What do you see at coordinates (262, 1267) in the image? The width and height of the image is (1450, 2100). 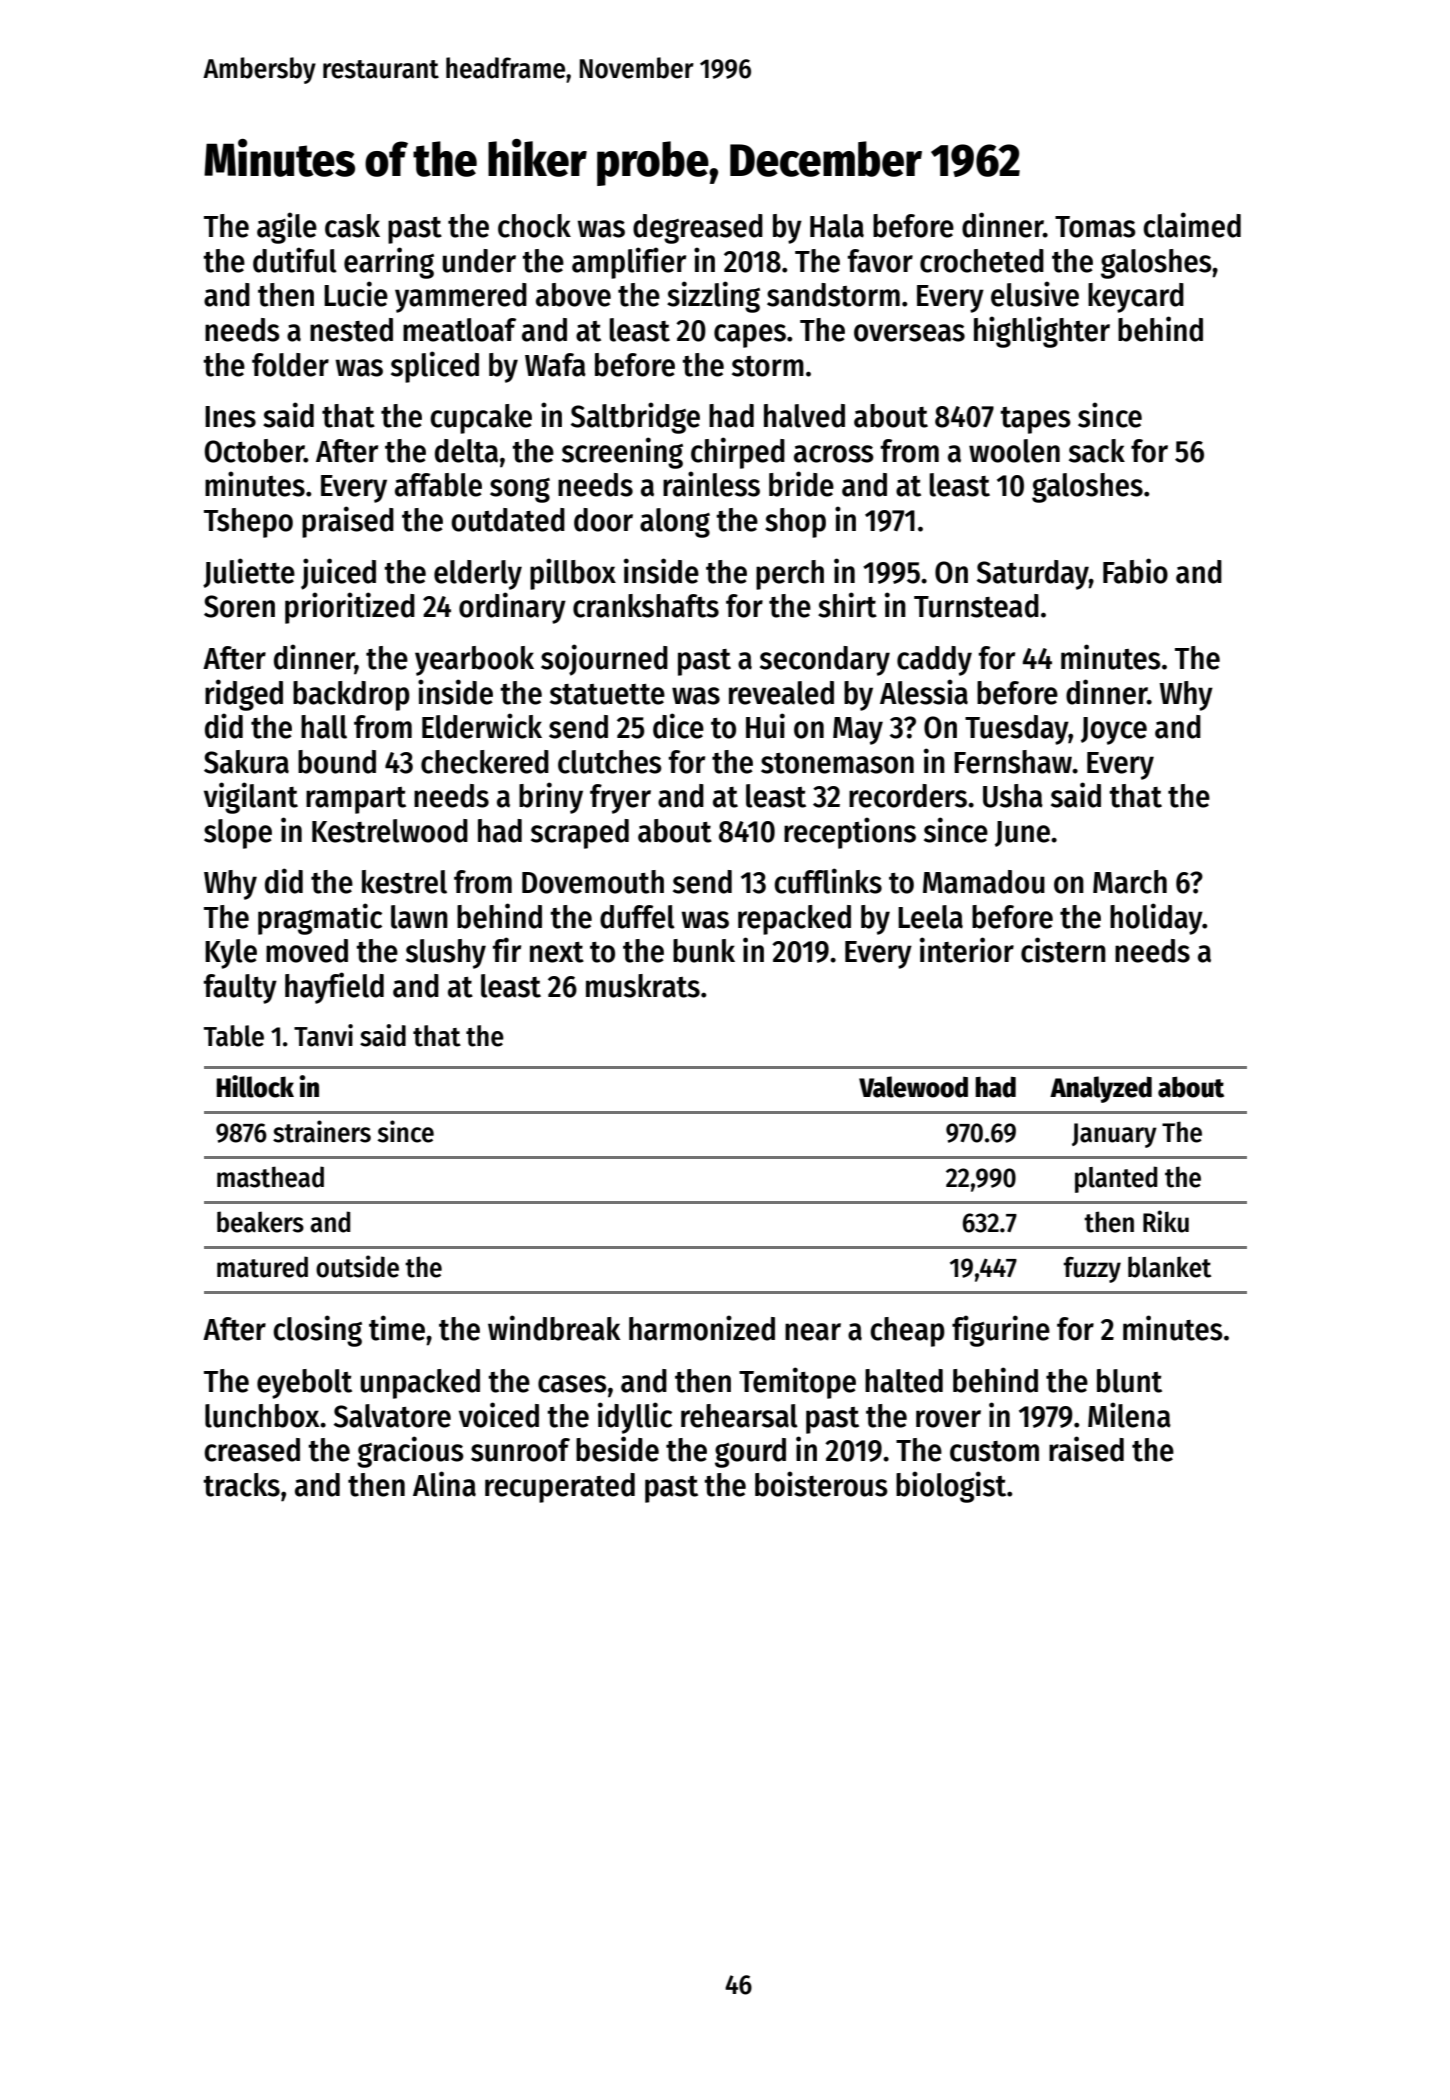 I see `matured` at bounding box center [262, 1267].
